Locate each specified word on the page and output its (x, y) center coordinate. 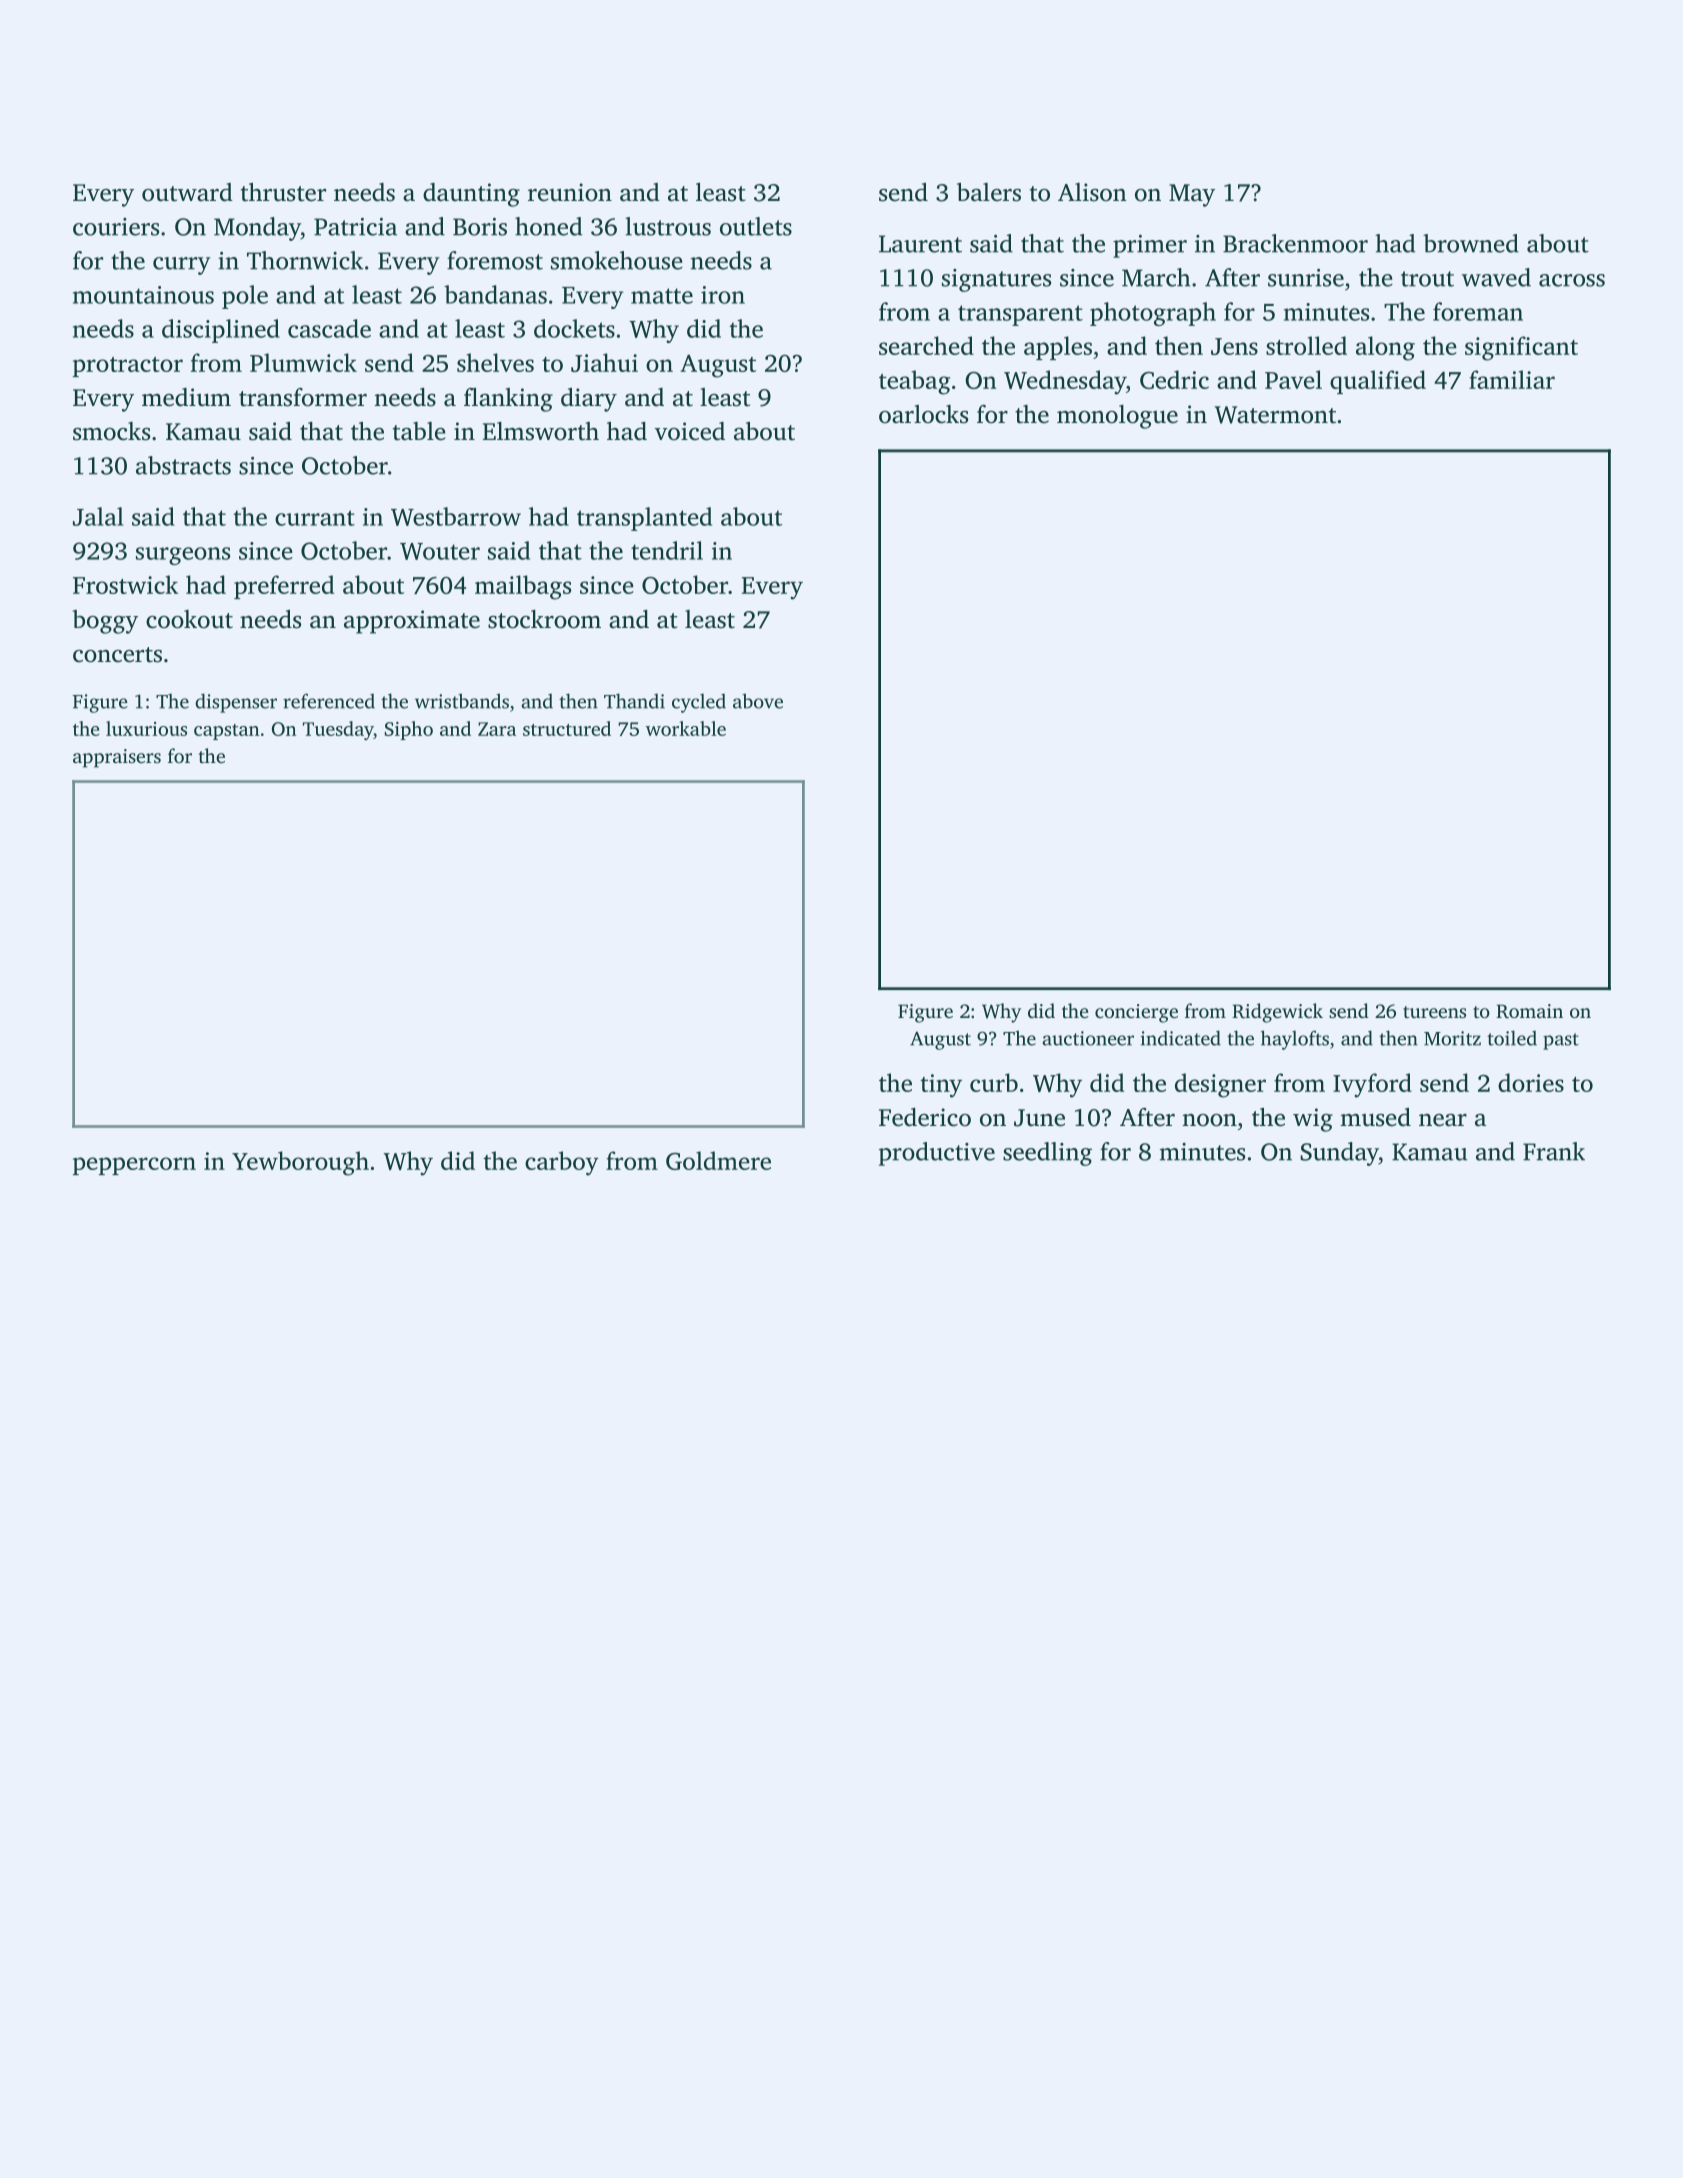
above (758, 701)
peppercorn (134, 1166)
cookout (189, 619)
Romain (1529, 1011)
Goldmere (718, 1160)
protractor (128, 367)
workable (686, 728)
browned (1471, 243)
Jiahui (604, 362)
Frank (1554, 1151)
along (1385, 348)
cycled (699, 703)
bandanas (495, 294)
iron (723, 295)
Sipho (409, 730)
